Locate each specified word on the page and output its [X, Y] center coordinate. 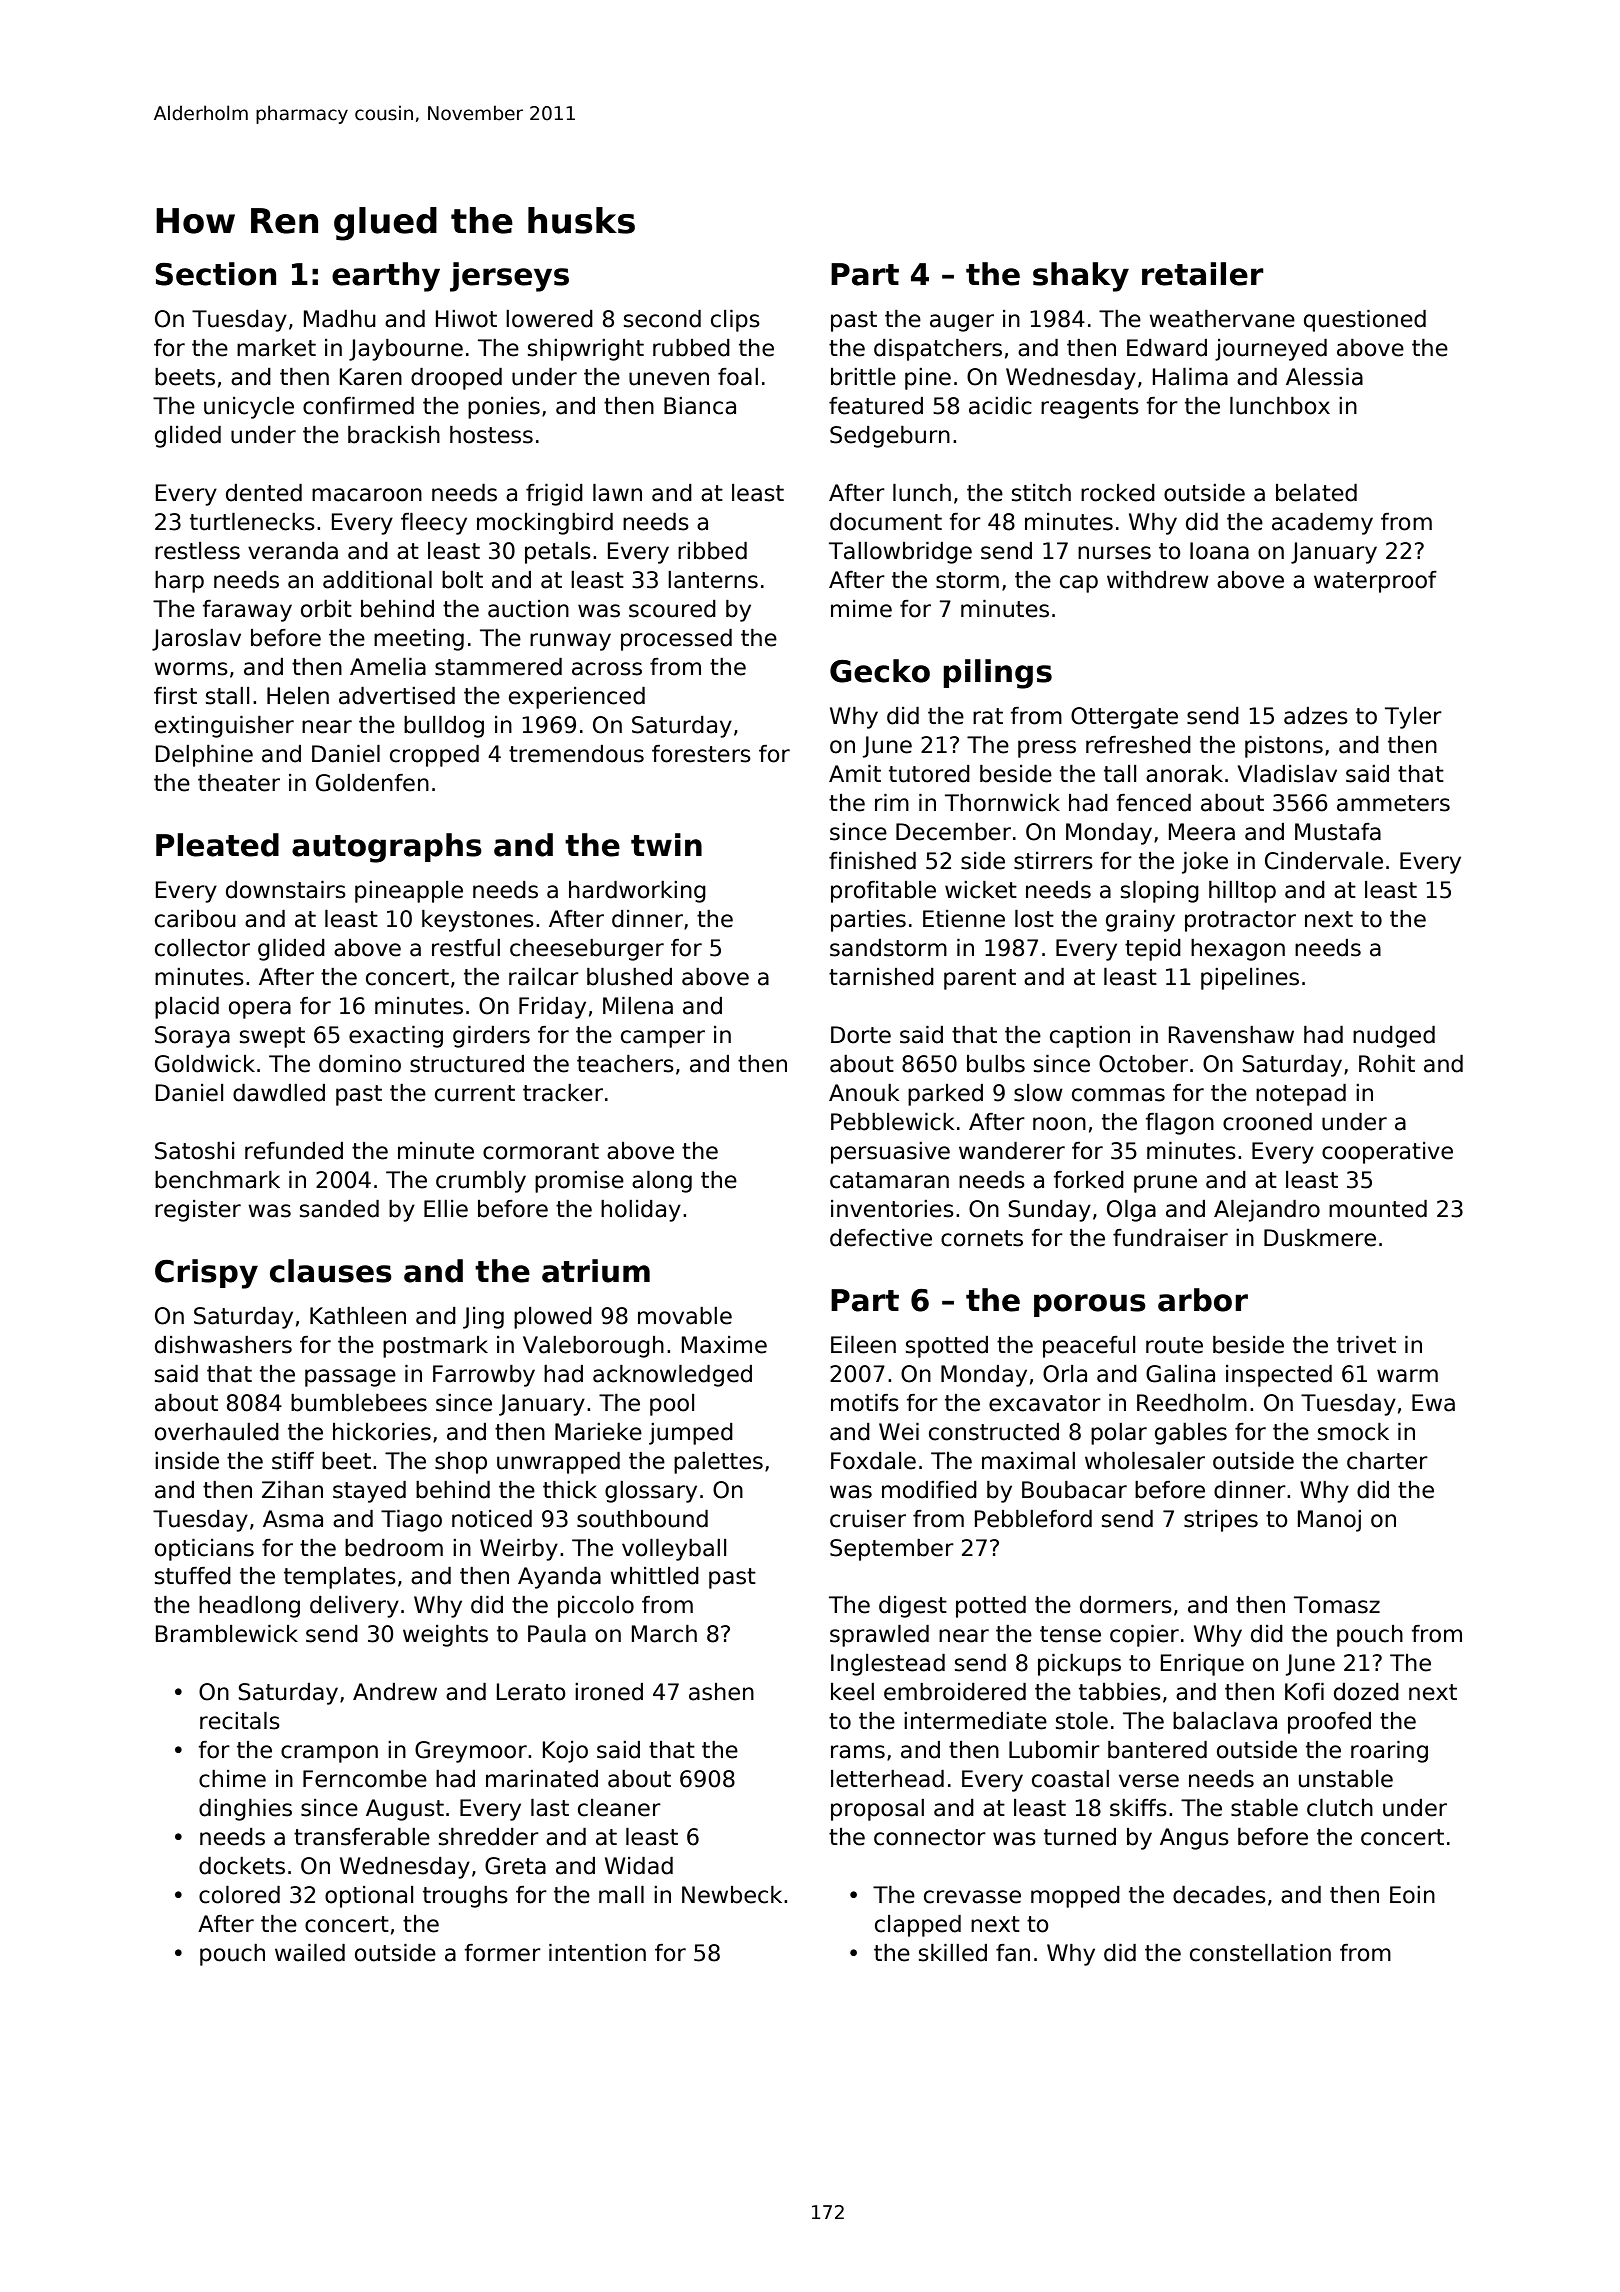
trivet [1366, 1345]
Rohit [1387, 1064]
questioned [1365, 321]
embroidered [955, 1692]
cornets [982, 1238]
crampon [329, 1754]
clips [735, 321]
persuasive [890, 1153]
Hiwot [466, 319]
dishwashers [223, 1345]
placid [187, 1008]
